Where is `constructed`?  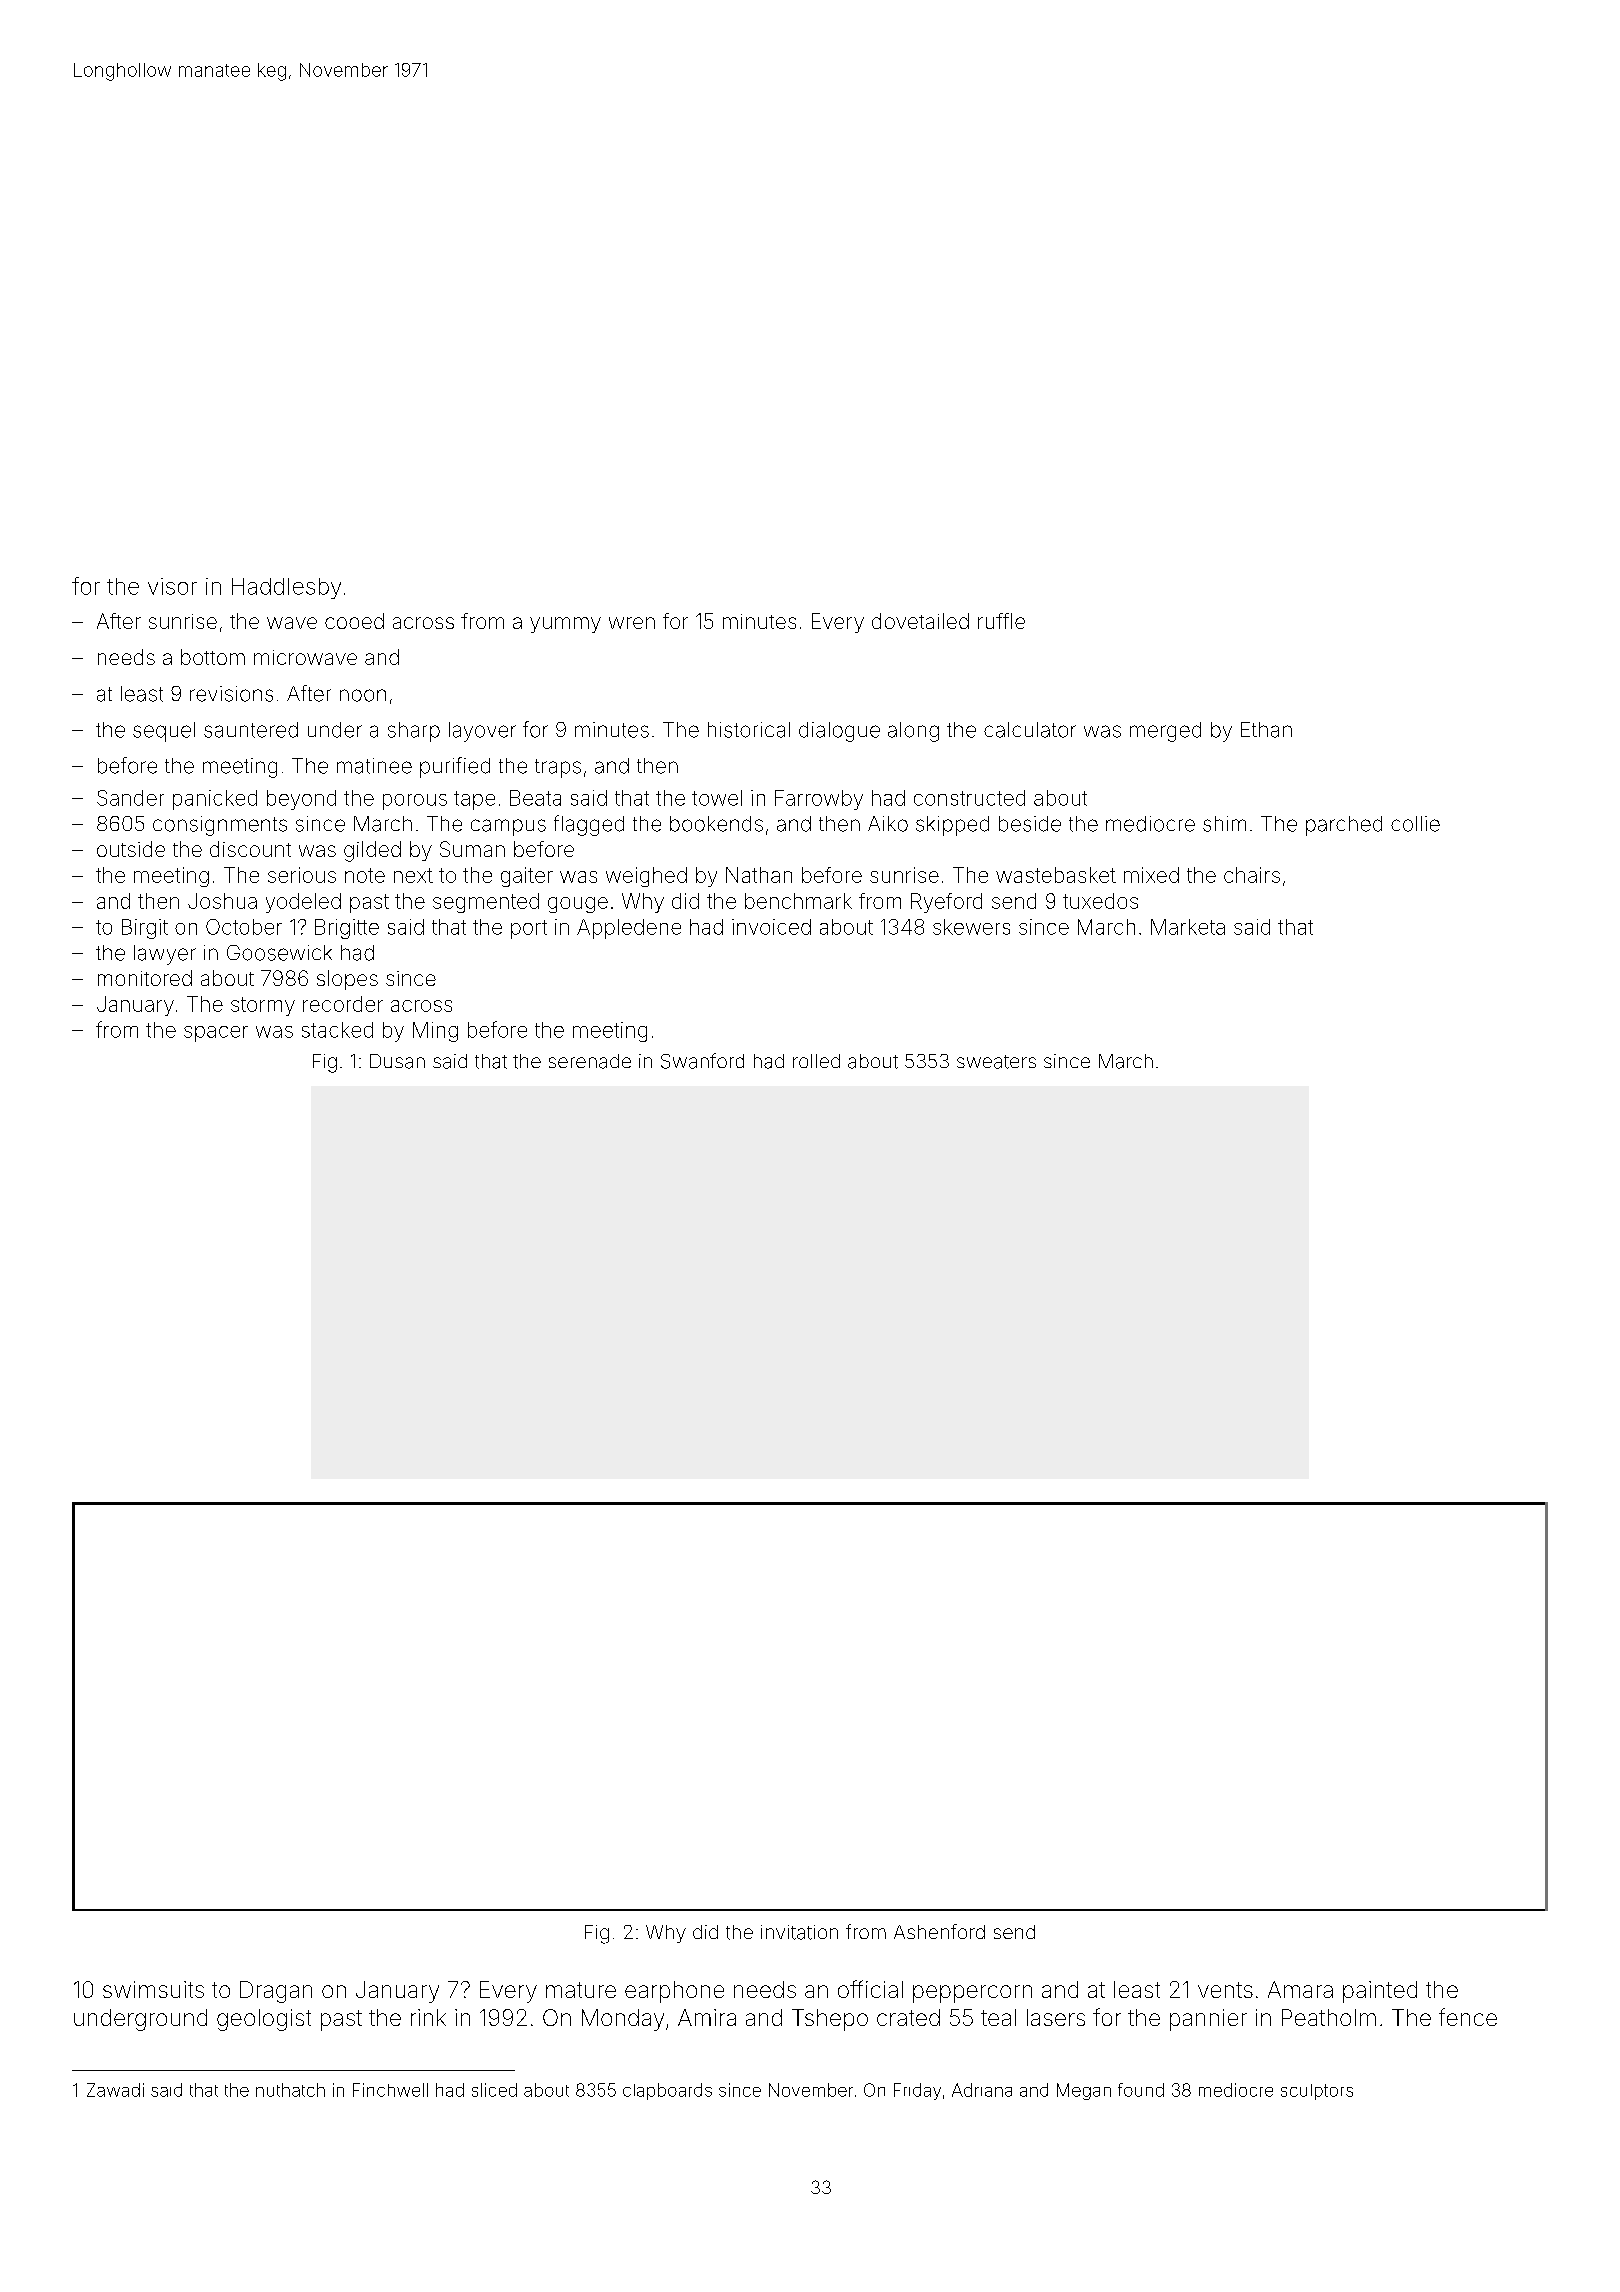 constructed is located at coordinates (969, 798).
